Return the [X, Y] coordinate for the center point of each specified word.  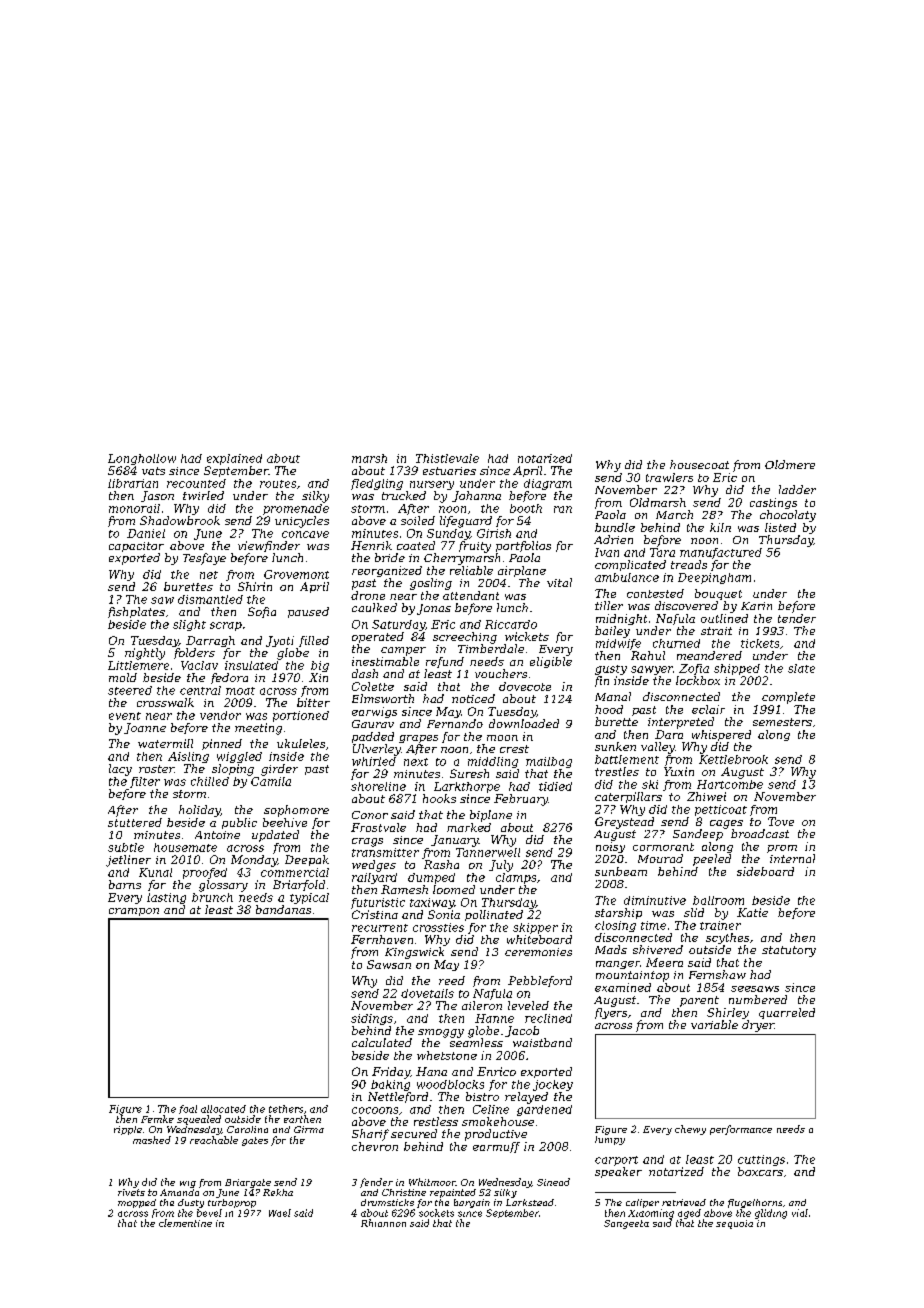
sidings [372, 1019]
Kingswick [414, 953]
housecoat [699, 464]
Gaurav [373, 724]
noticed [473, 698]
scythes [727, 938]
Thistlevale [447, 458]
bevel [209, 1213]
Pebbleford [540, 981]
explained [234, 459]
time [653, 925]
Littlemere [138, 665]
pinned [222, 744]
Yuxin [679, 771]
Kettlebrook [733, 759]
